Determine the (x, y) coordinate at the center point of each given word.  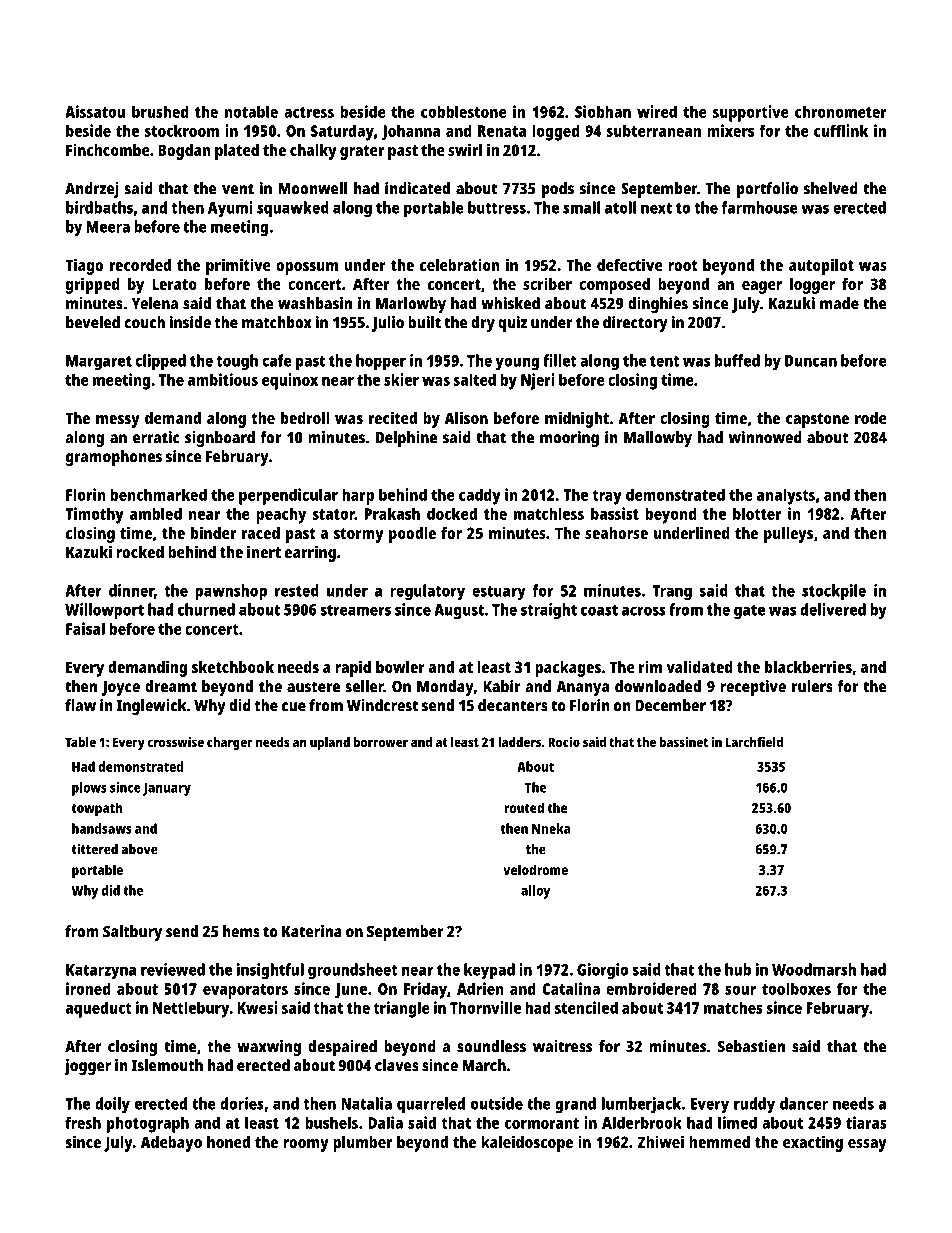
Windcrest (382, 705)
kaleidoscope (527, 1143)
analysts (786, 496)
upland (330, 743)
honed (228, 1142)
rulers (812, 686)
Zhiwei (661, 1141)
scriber (547, 283)
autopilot (821, 266)
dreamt (171, 686)
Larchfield (754, 742)
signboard (220, 439)
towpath (96, 809)
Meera (108, 227)
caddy (480, 496)
